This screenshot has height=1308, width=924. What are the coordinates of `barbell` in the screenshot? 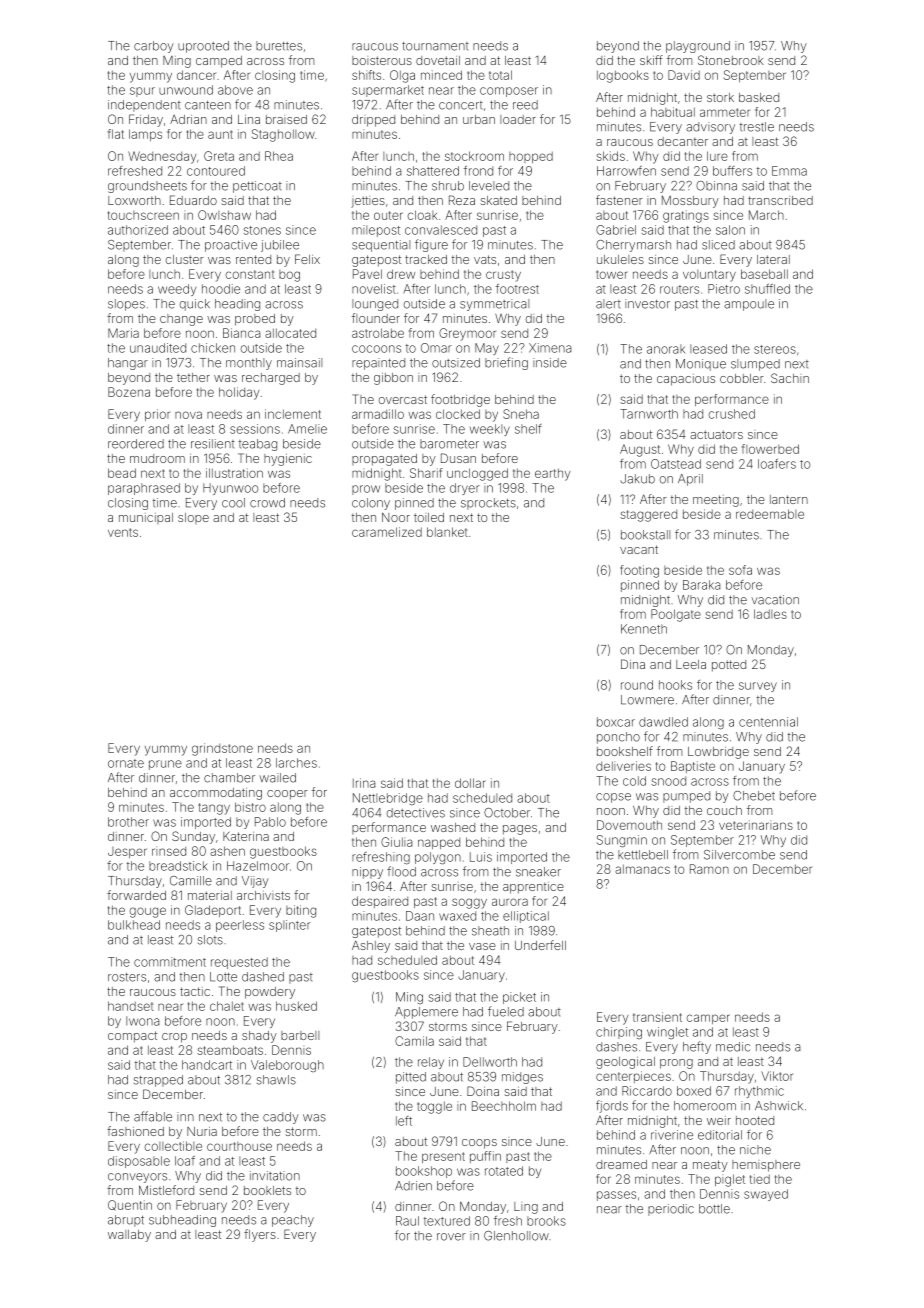 It's located at (300, 1035).
